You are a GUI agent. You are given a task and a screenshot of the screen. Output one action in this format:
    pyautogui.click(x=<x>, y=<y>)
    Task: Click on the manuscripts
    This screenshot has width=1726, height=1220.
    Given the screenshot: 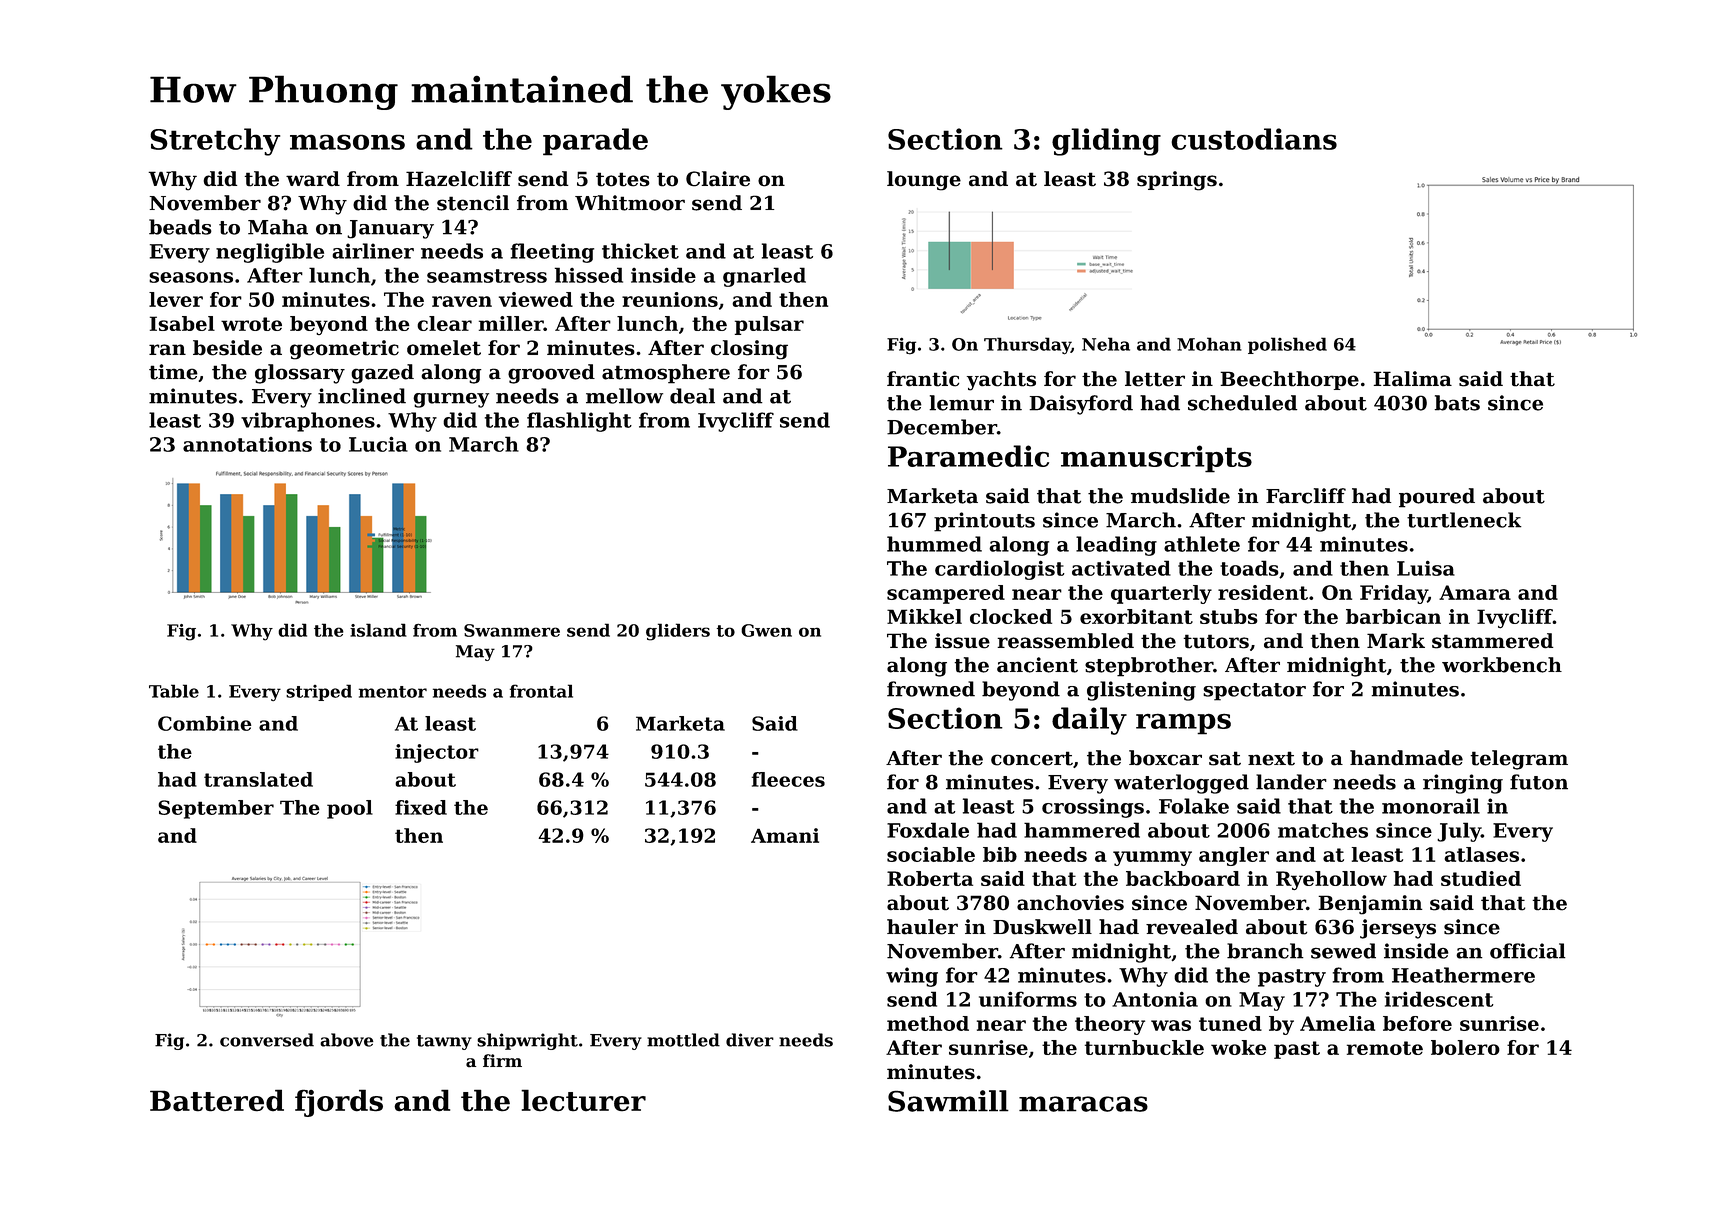 What is the action you would take?
    pyautogui.click(x=1156, y=459)
